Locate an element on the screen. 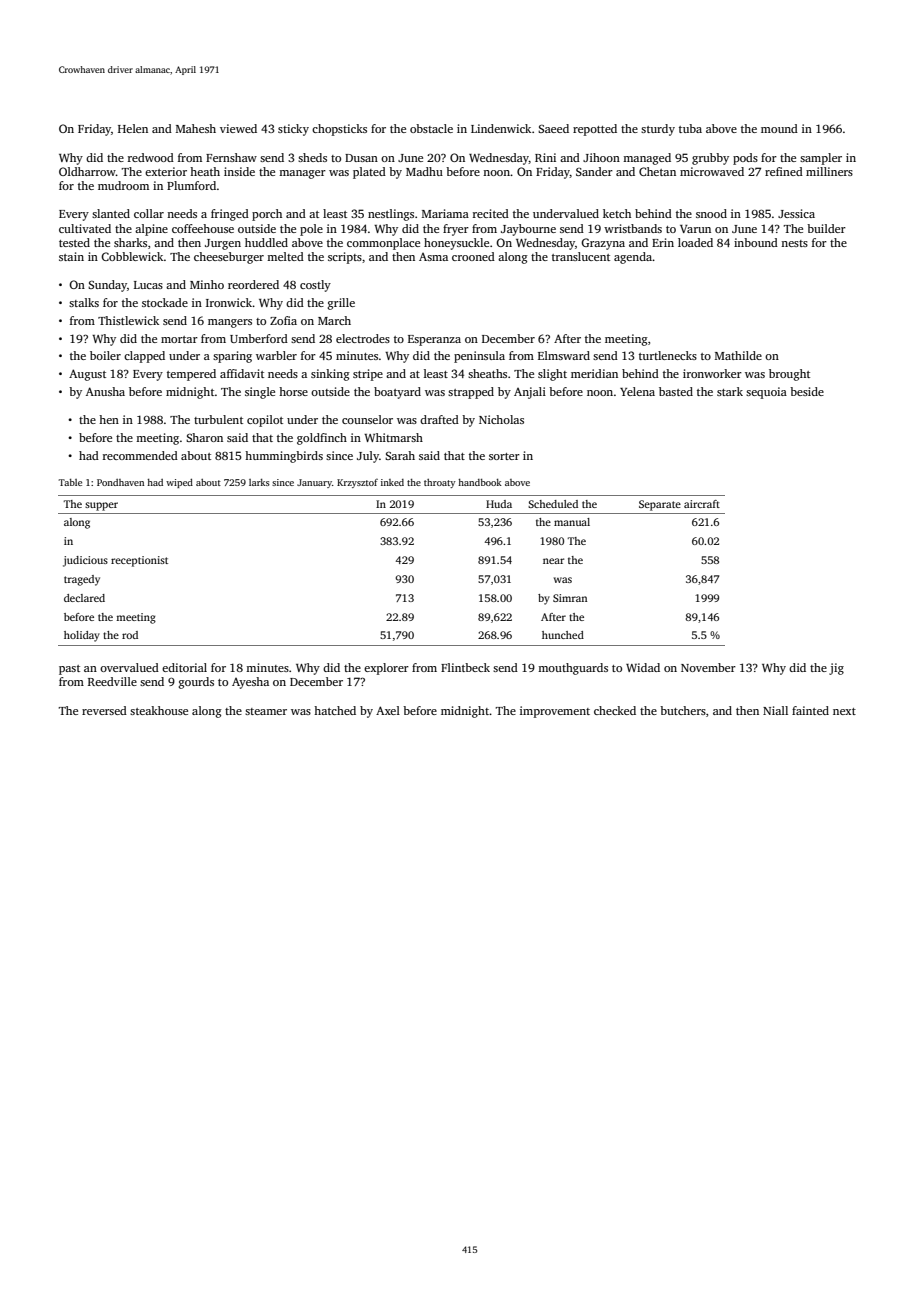  Simran is located at coordinates (570, 598).
